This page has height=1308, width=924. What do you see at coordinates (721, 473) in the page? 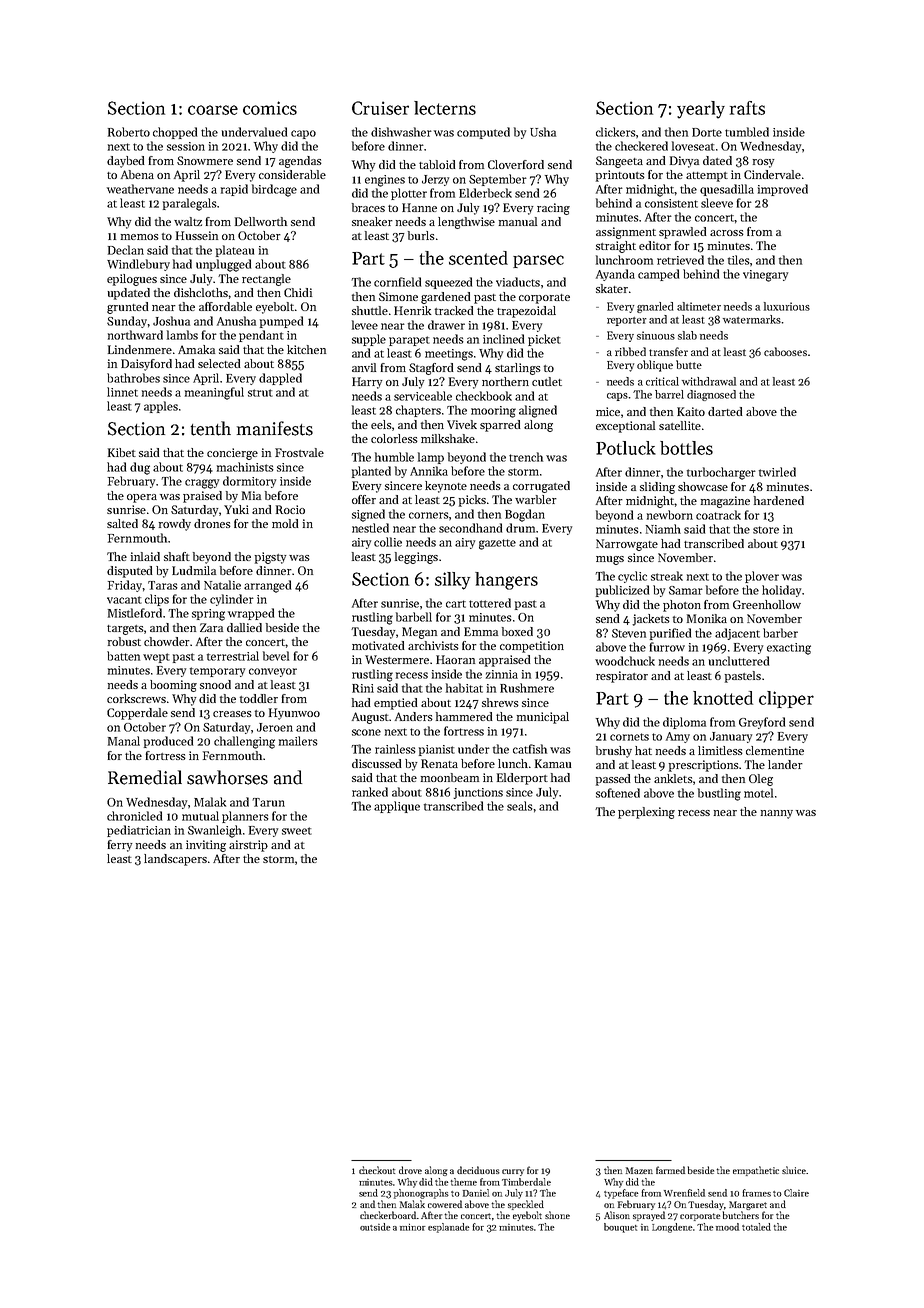
I see `turbocharger` at bounding box center [721, 473].
